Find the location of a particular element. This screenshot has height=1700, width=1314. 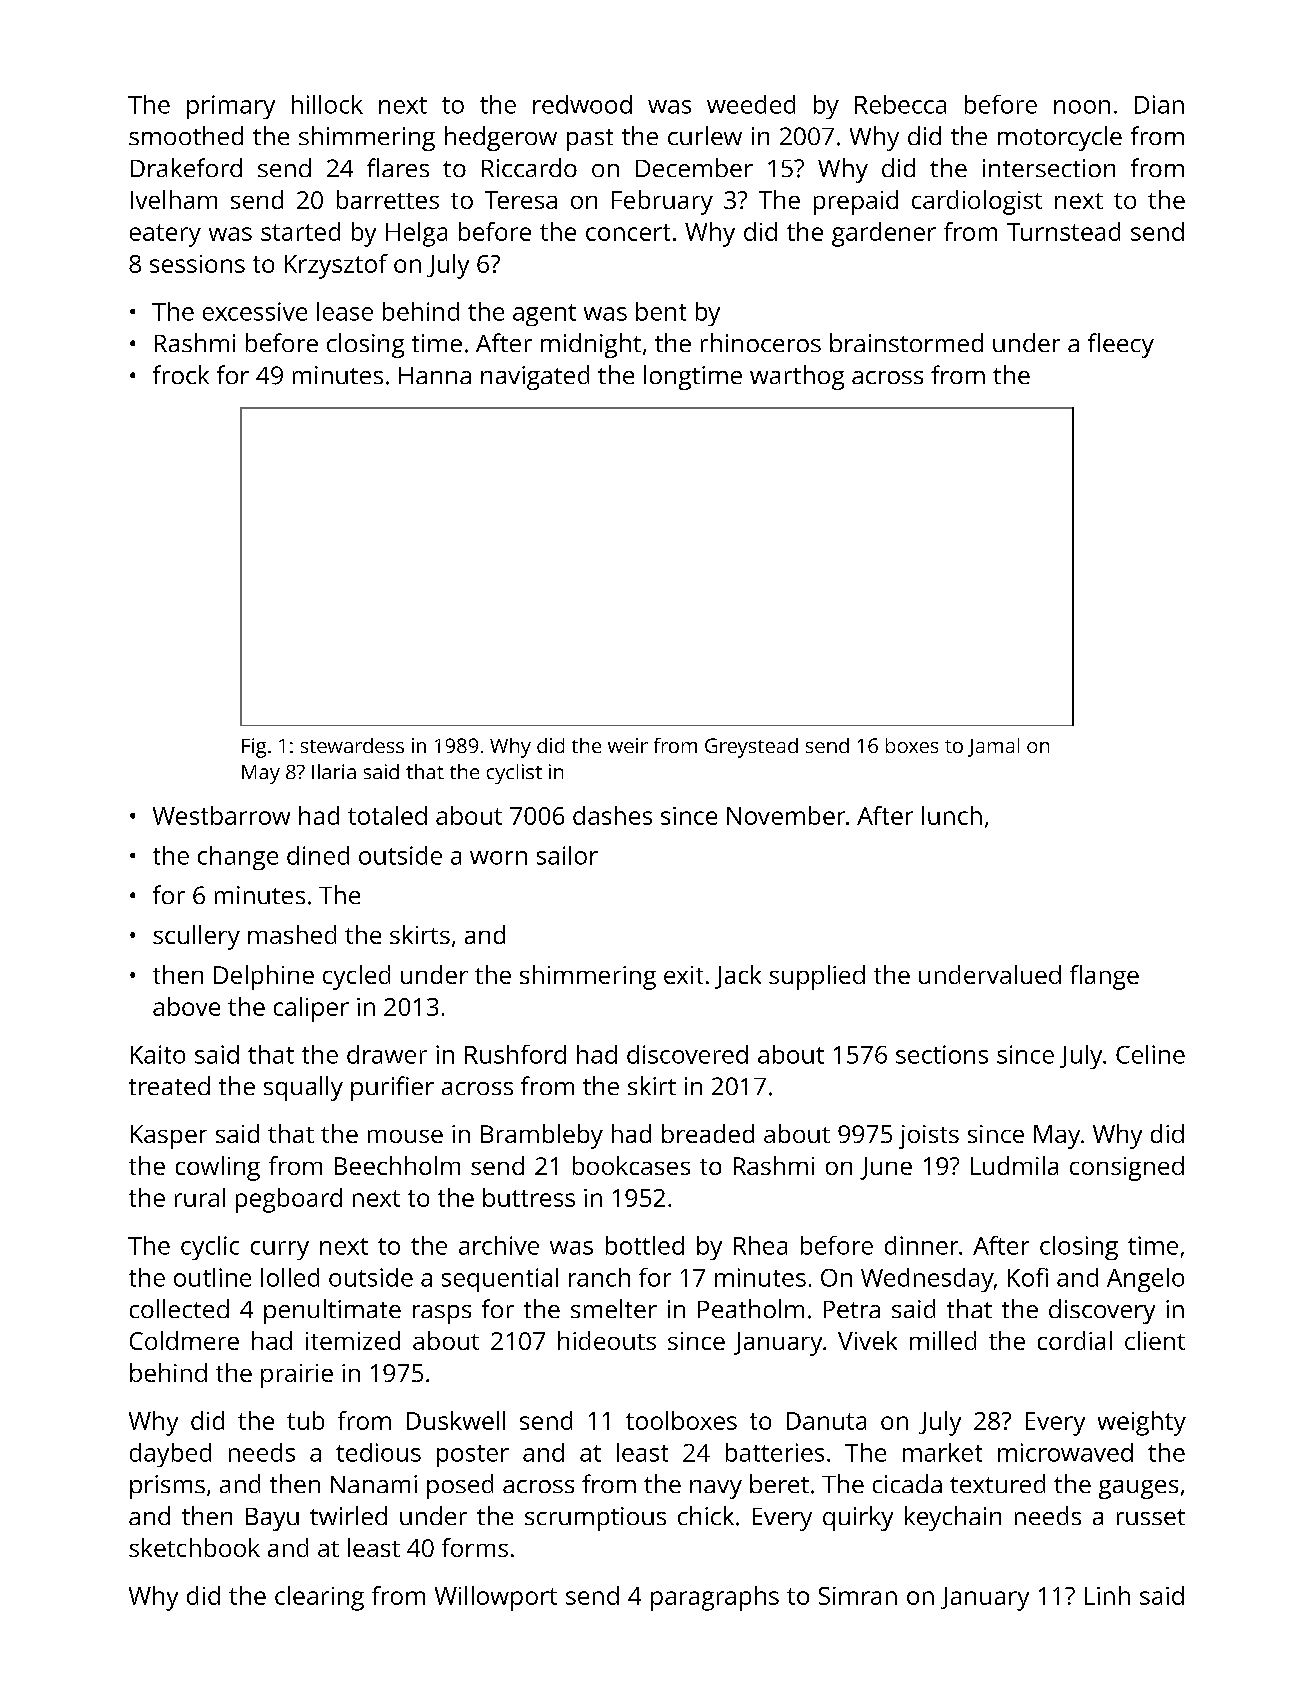

Rhea is located at coordinates (760, 1245).
